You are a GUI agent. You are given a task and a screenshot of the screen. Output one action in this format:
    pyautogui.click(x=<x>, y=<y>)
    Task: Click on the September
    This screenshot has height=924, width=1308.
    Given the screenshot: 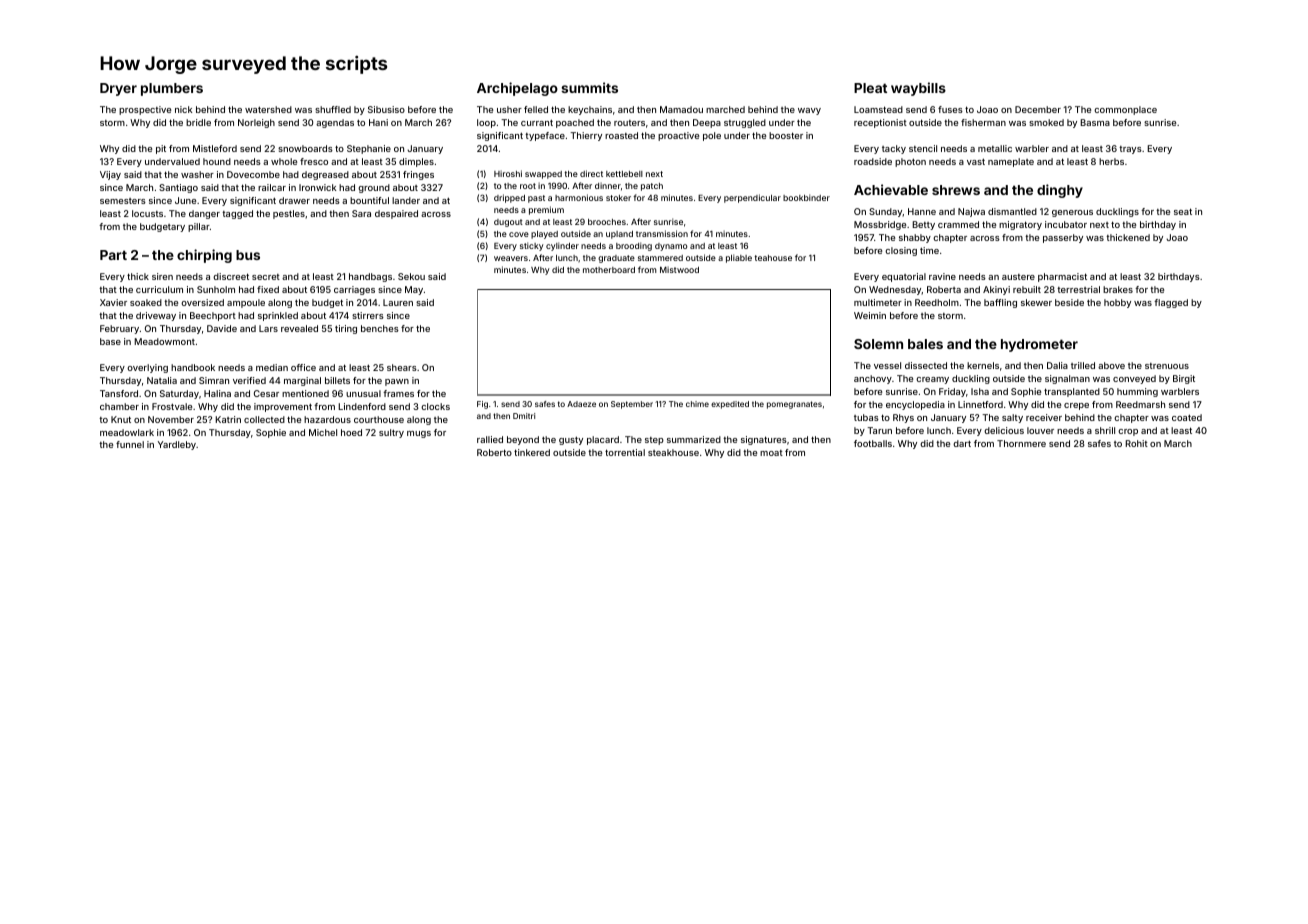 What is the action you would take?
    pyautogui.click(x=632, y=405)
